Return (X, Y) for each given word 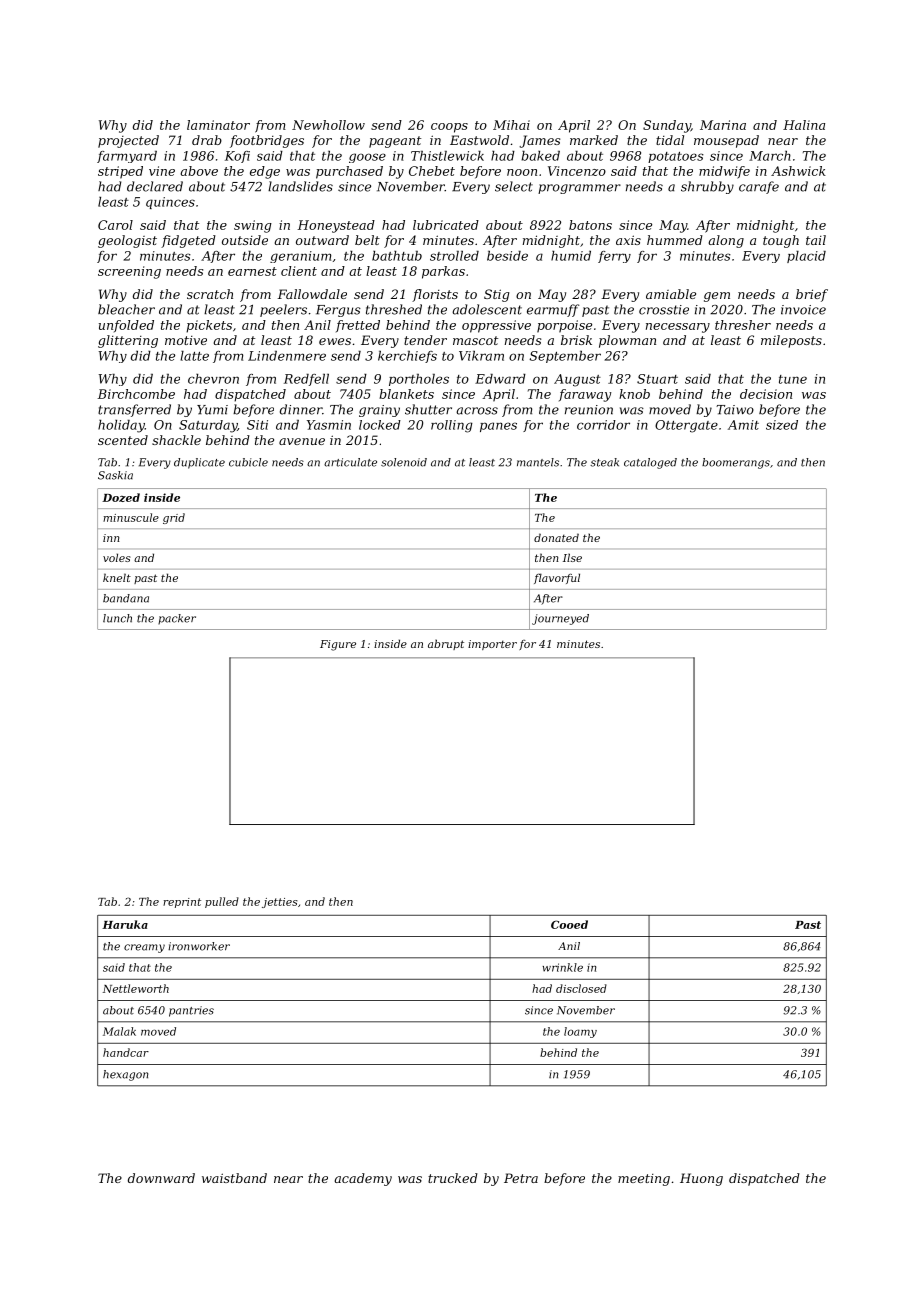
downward (161, 1178)
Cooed (569, 924)
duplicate (199, 463)
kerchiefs (407, 357)
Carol (115, 225)
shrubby (707, 187)
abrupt (446, 644)
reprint (182, 903)
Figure (338, 645)
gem (717, 297)
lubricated (446, 225)
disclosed (581, 988)
